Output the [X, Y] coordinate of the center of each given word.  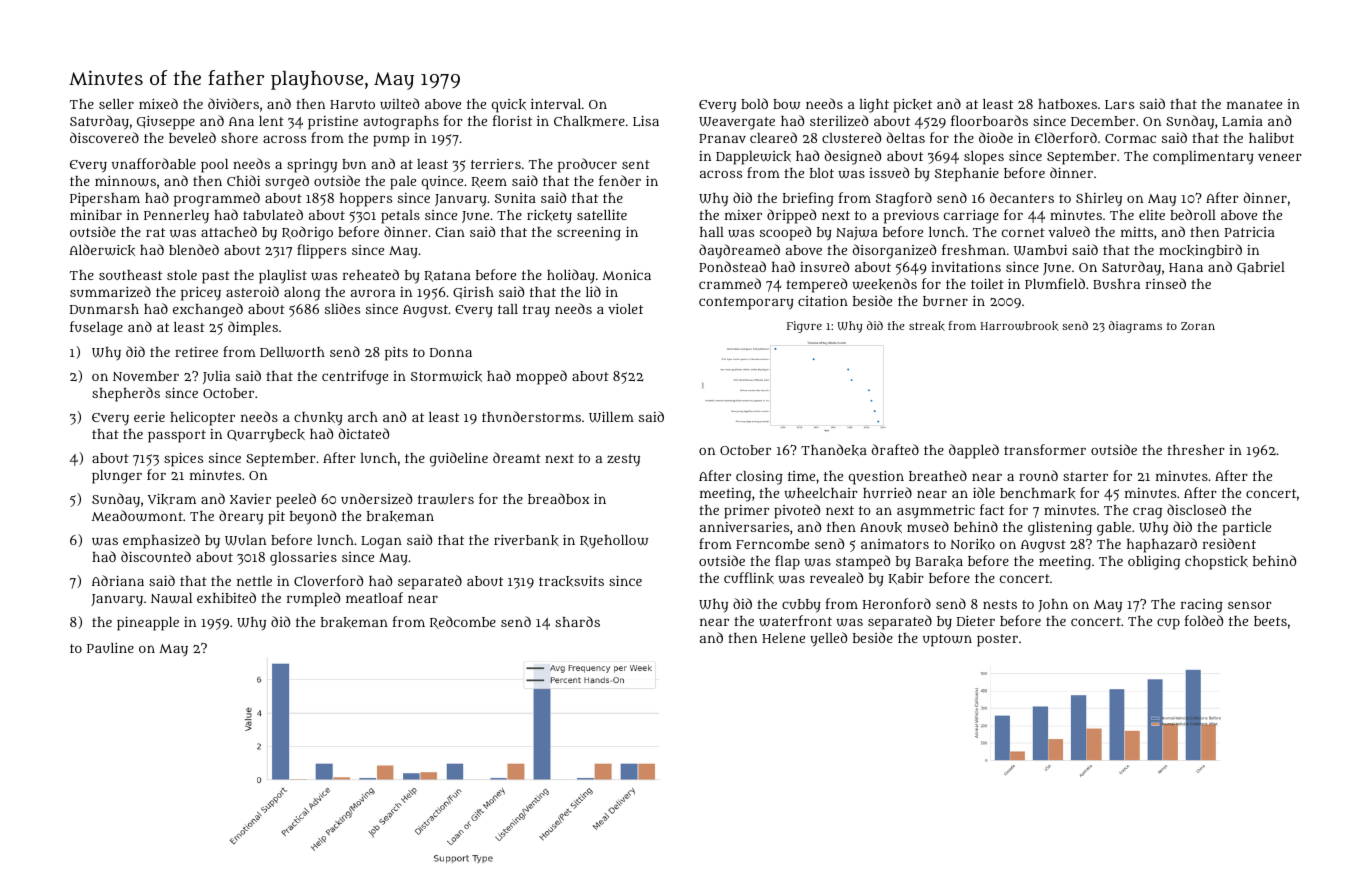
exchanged [208, 310]
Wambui [1040, 249]
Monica [626, 274]
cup [1168, 624]
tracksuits [571, 581]
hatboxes [1067, 104]
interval [556, 104]
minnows [125, 181]
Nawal [171, 598]
